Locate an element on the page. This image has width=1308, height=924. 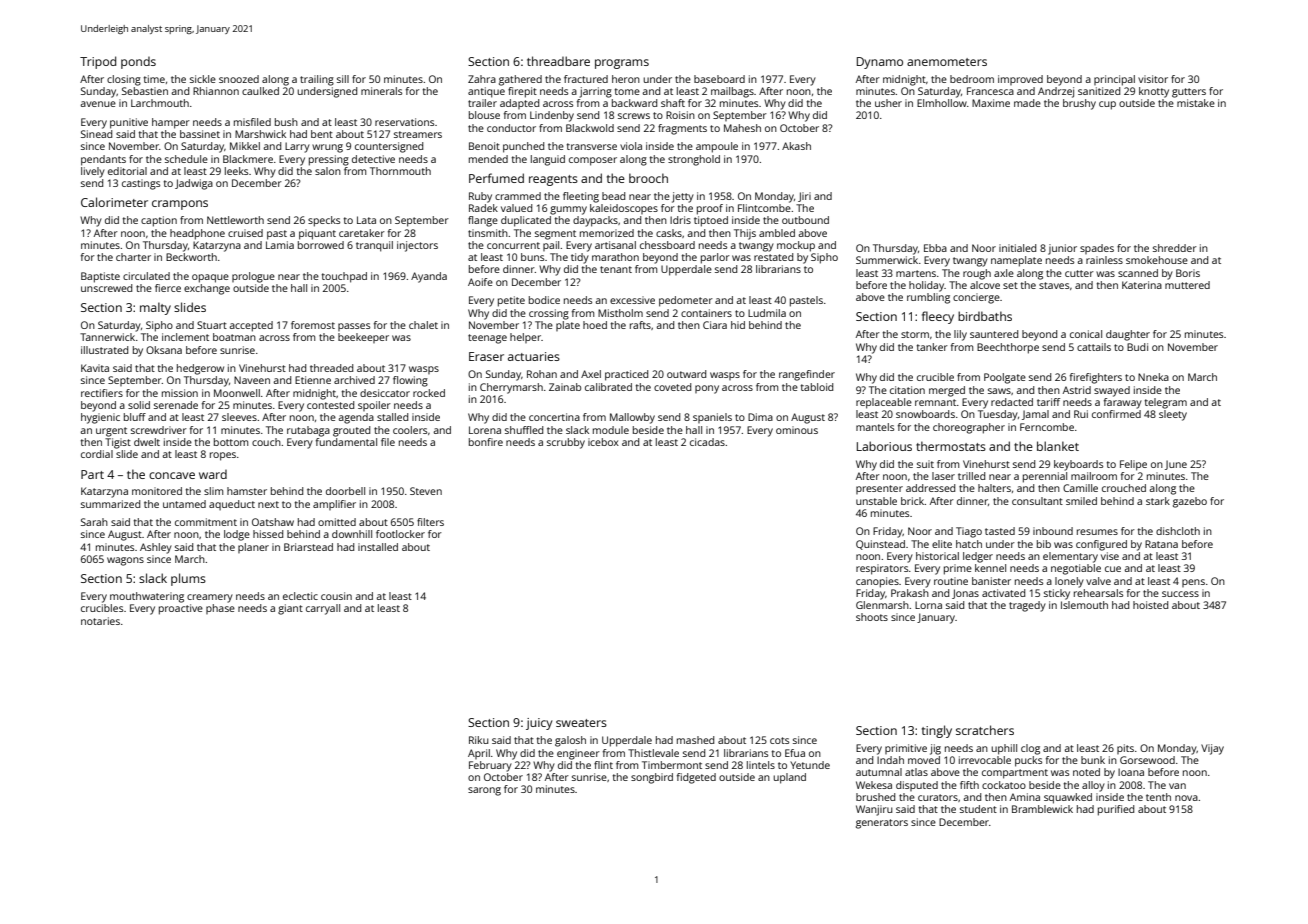
visitor is located at coordinates (1153, 79).
